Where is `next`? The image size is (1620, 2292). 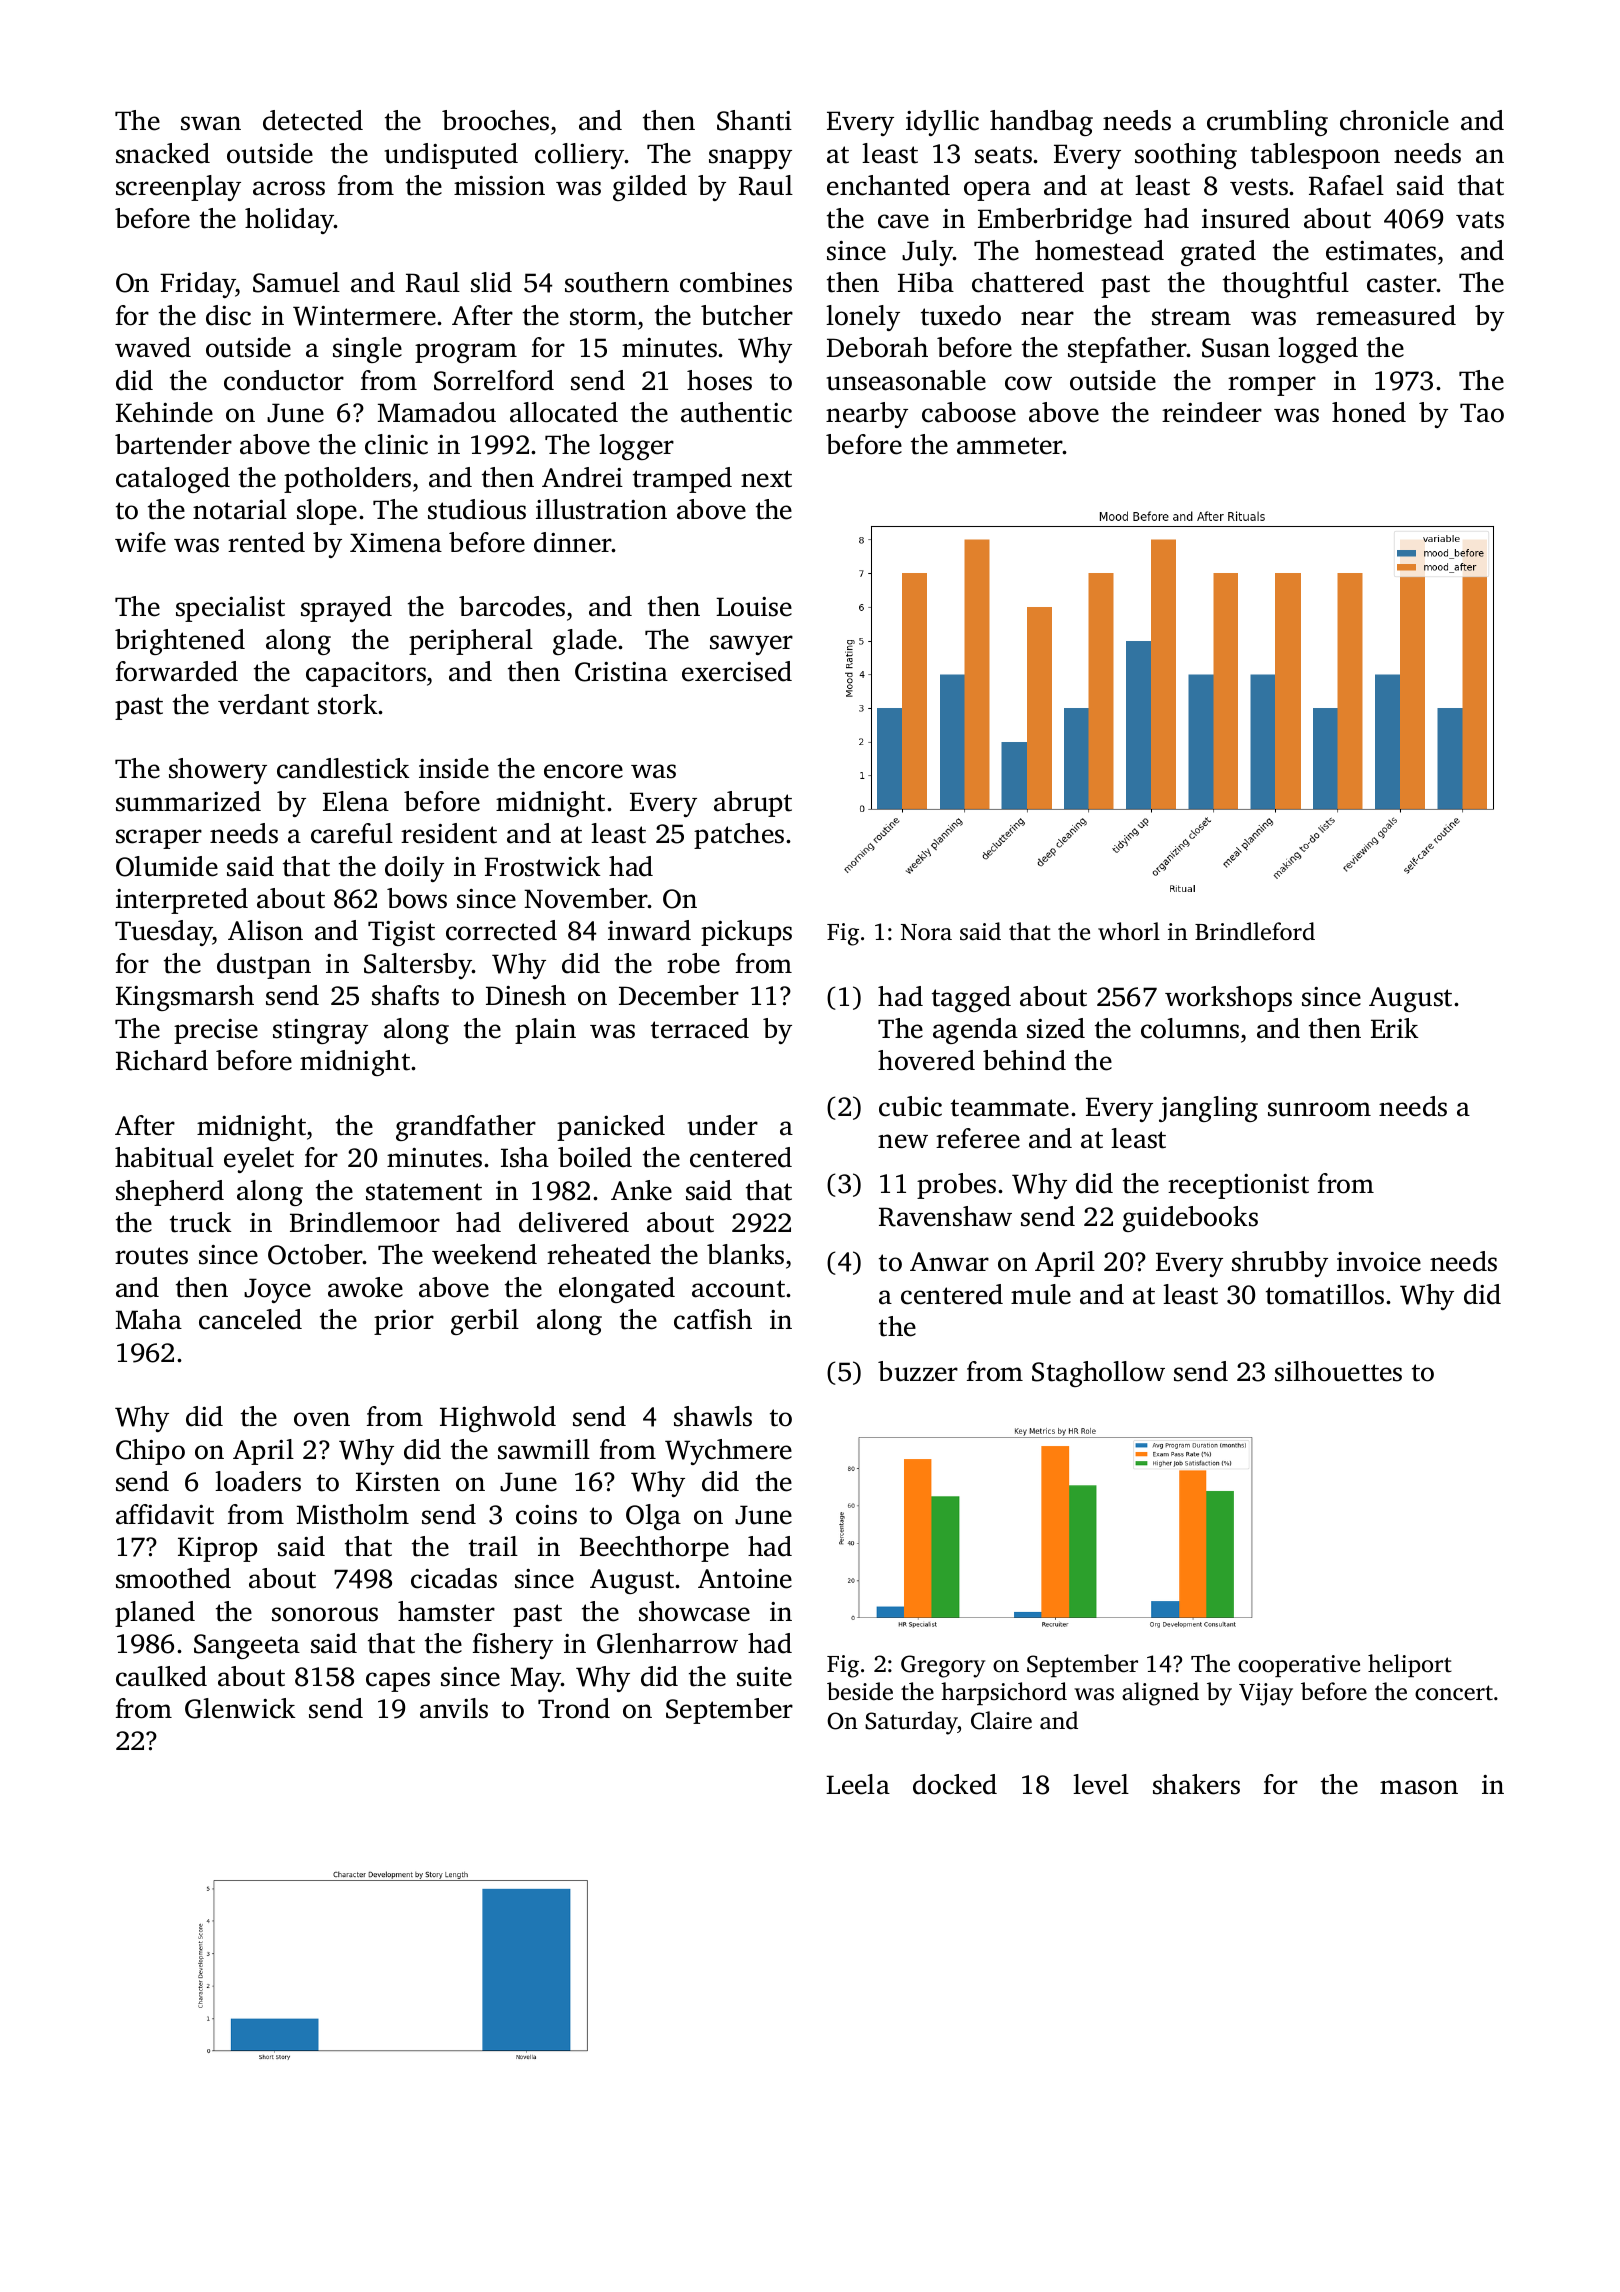 next is located at coordinates (766, 479).
